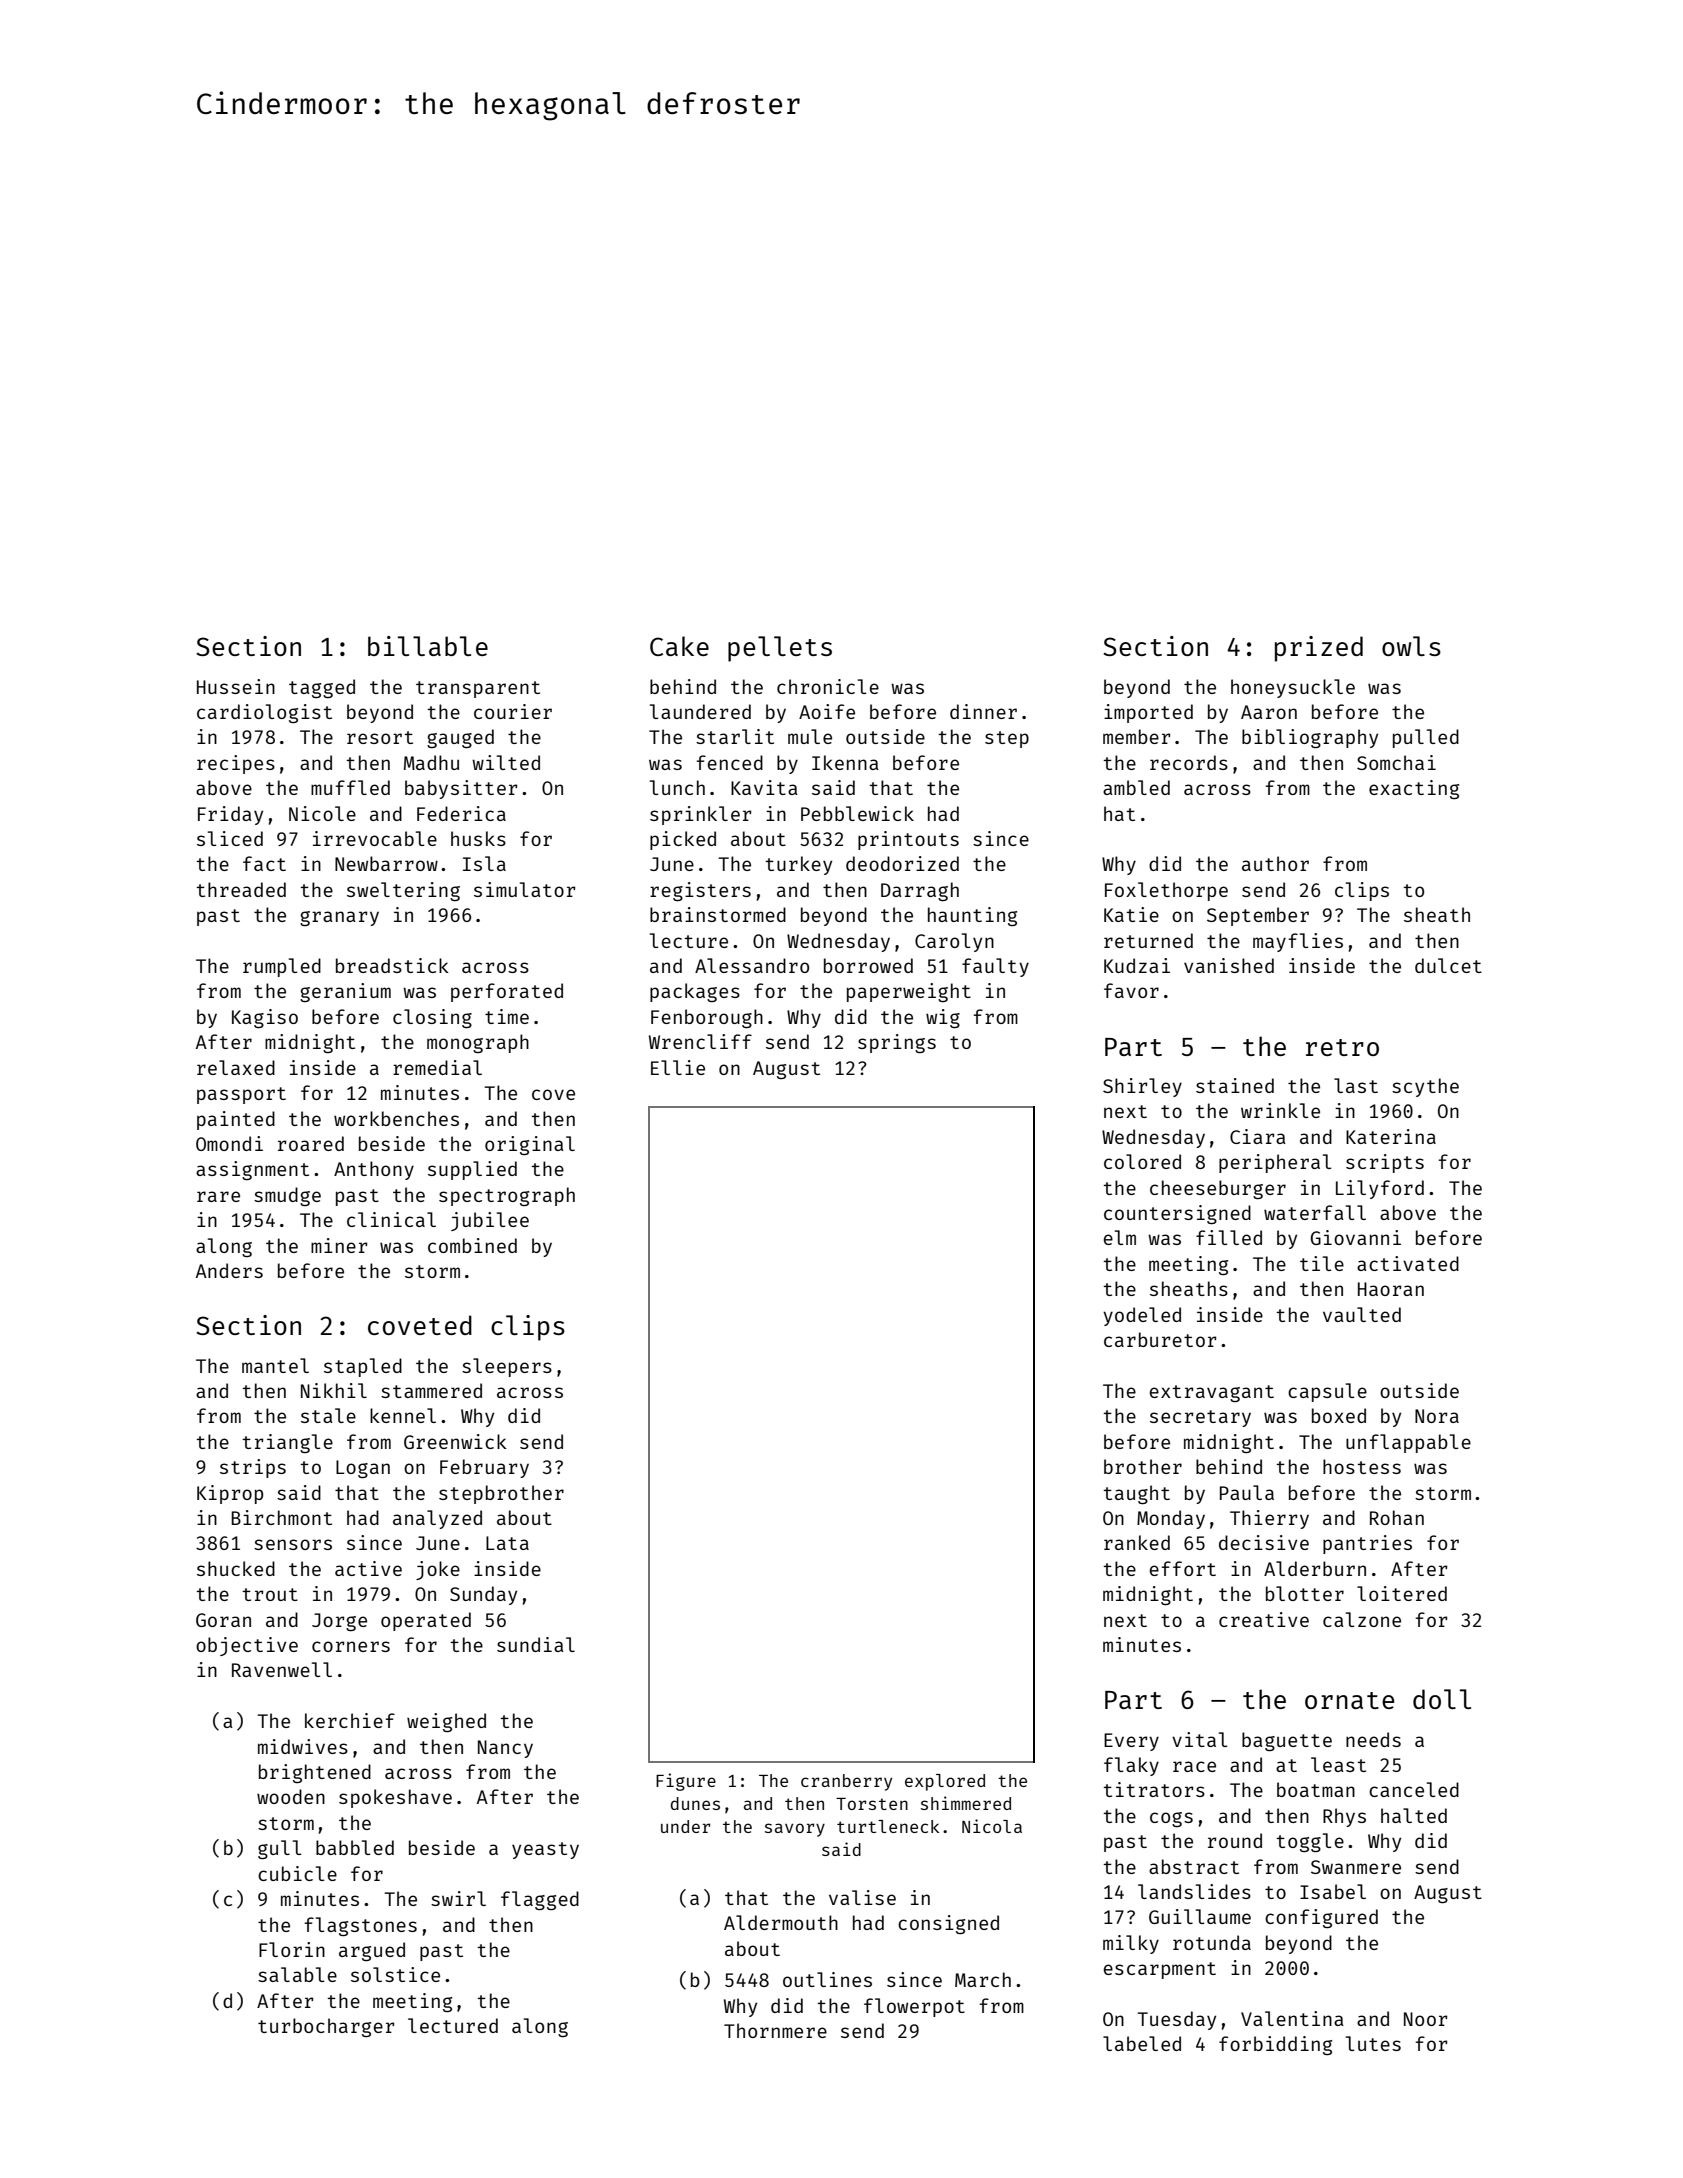 The height and width of the screenshot is (2178, 1683). I want to click on supplied, so click(472, 1170).
